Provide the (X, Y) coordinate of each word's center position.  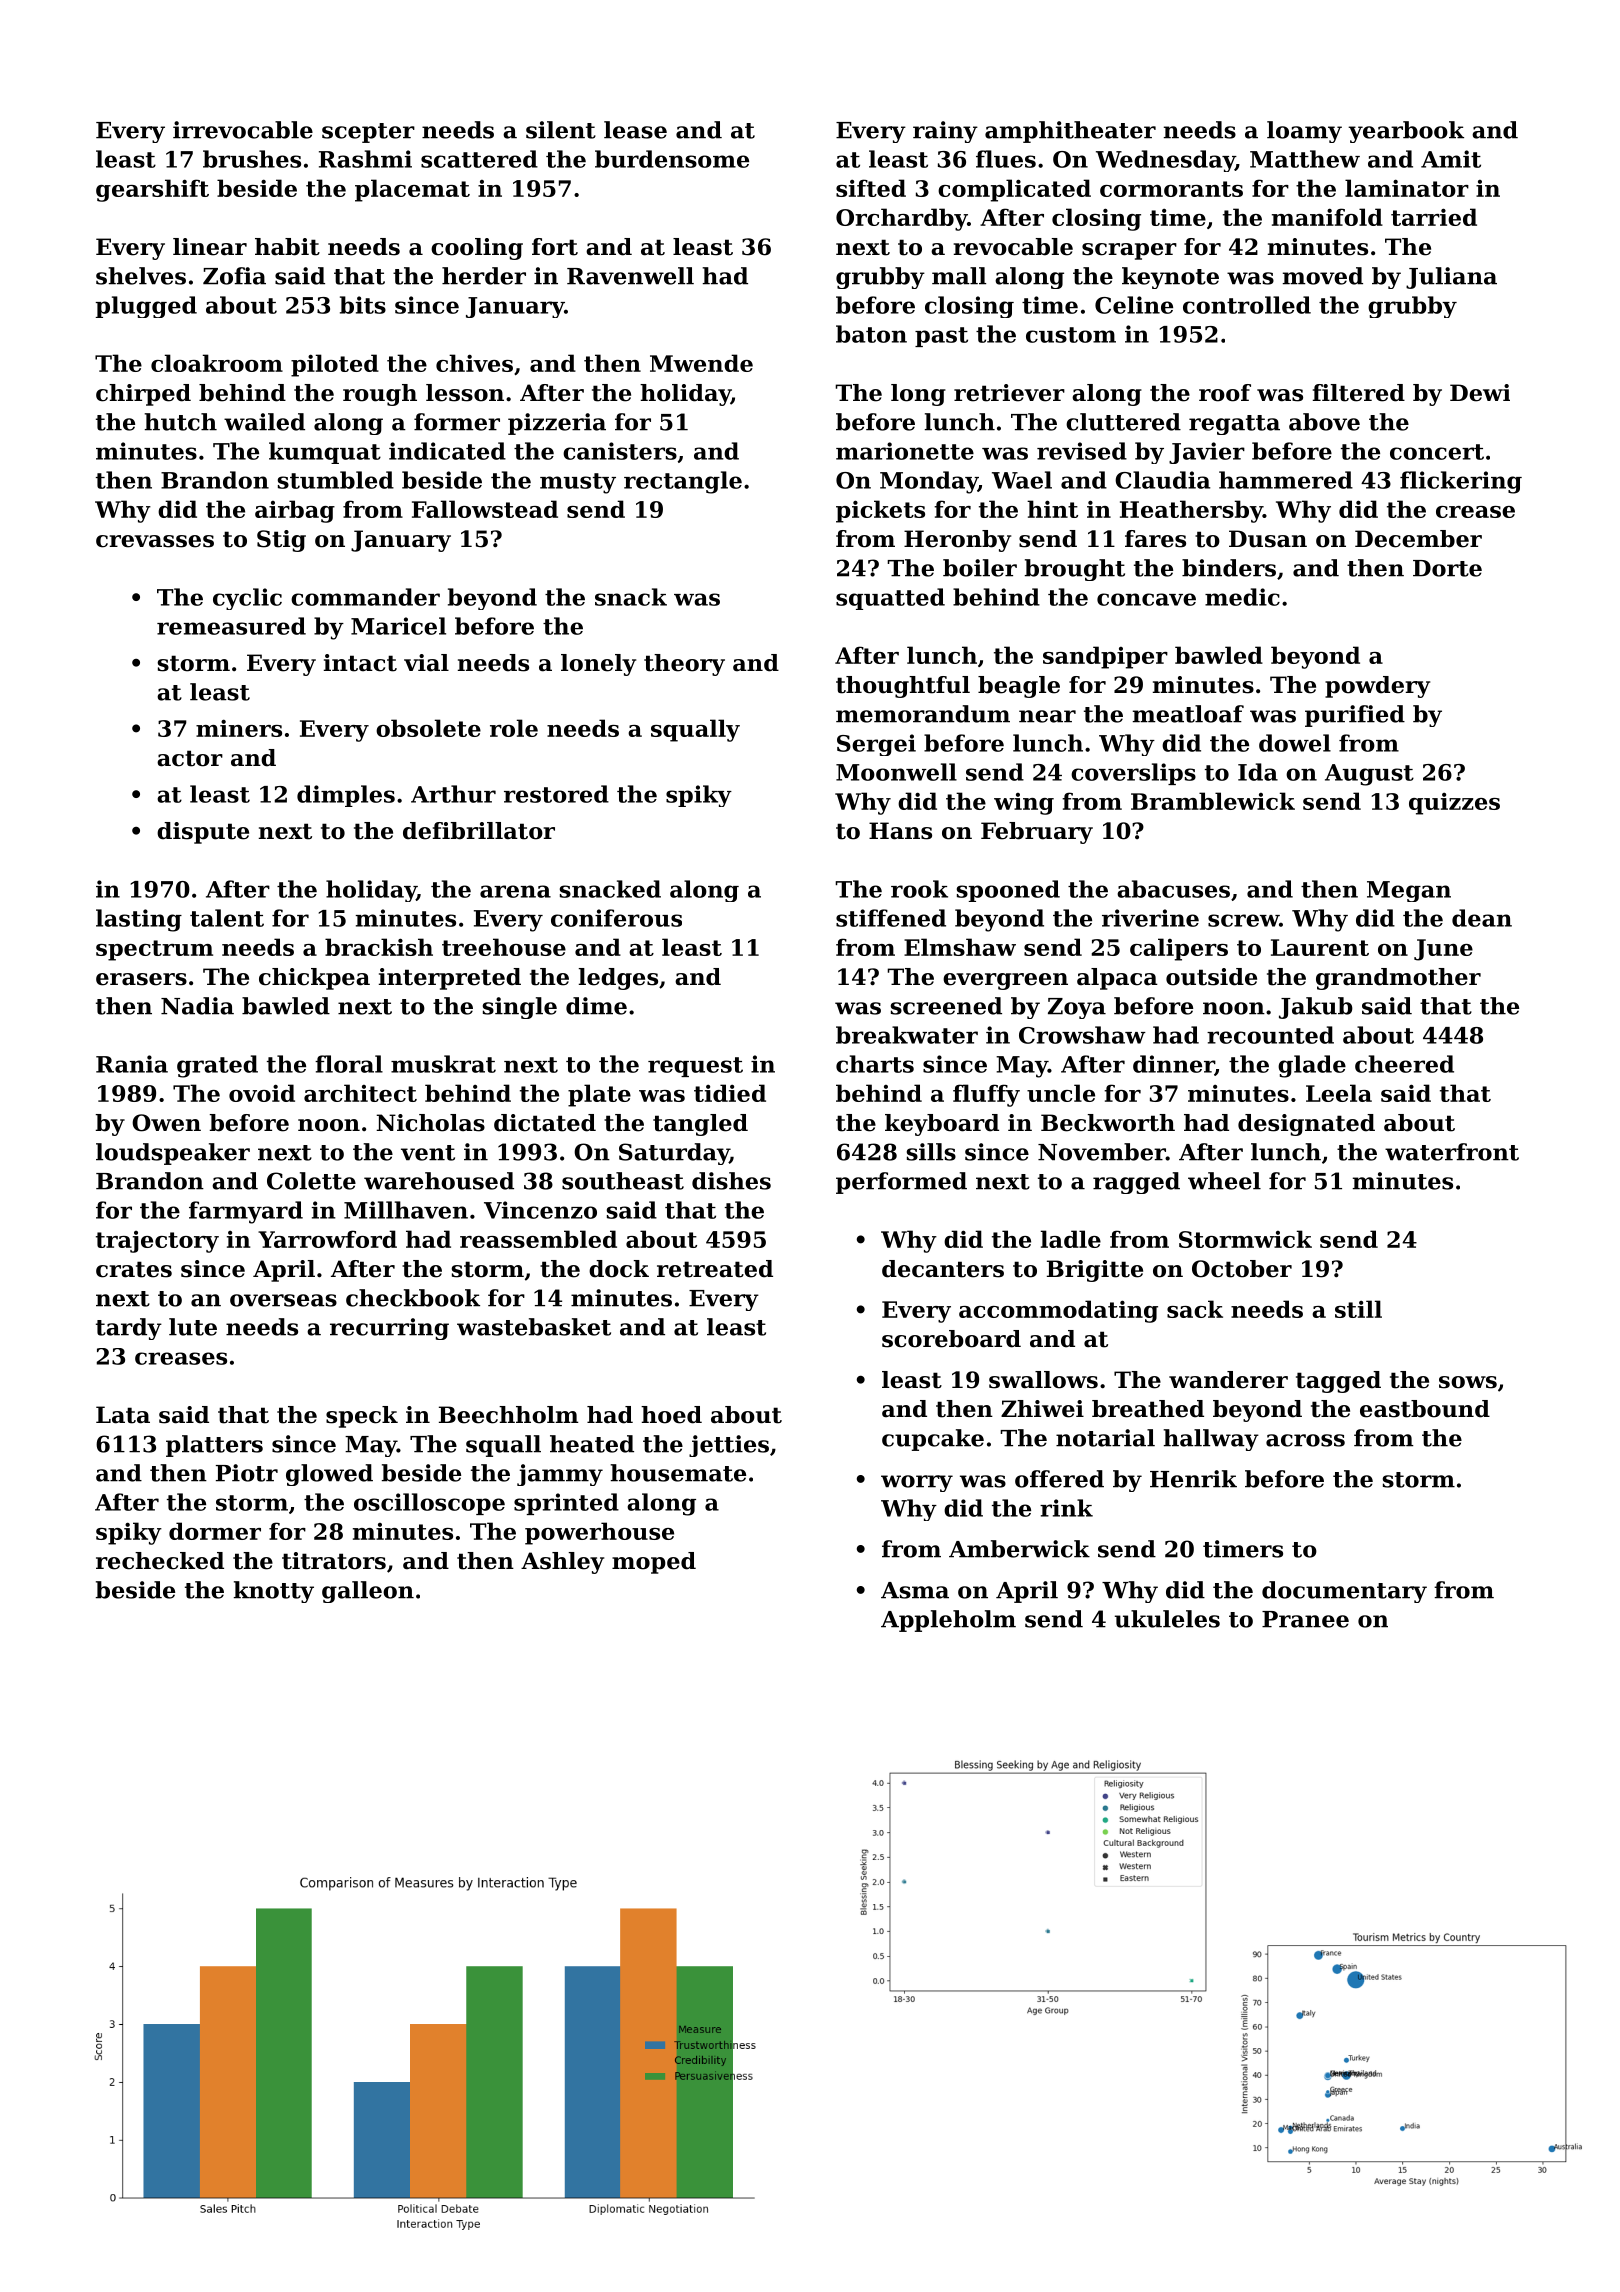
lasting (139, 920)
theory (684, 665)
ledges (618, 979)
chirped (143, 395)
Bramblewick (1213, 801)
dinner (1174, 1065)
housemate (678, 1473)
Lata (123, 1415)
